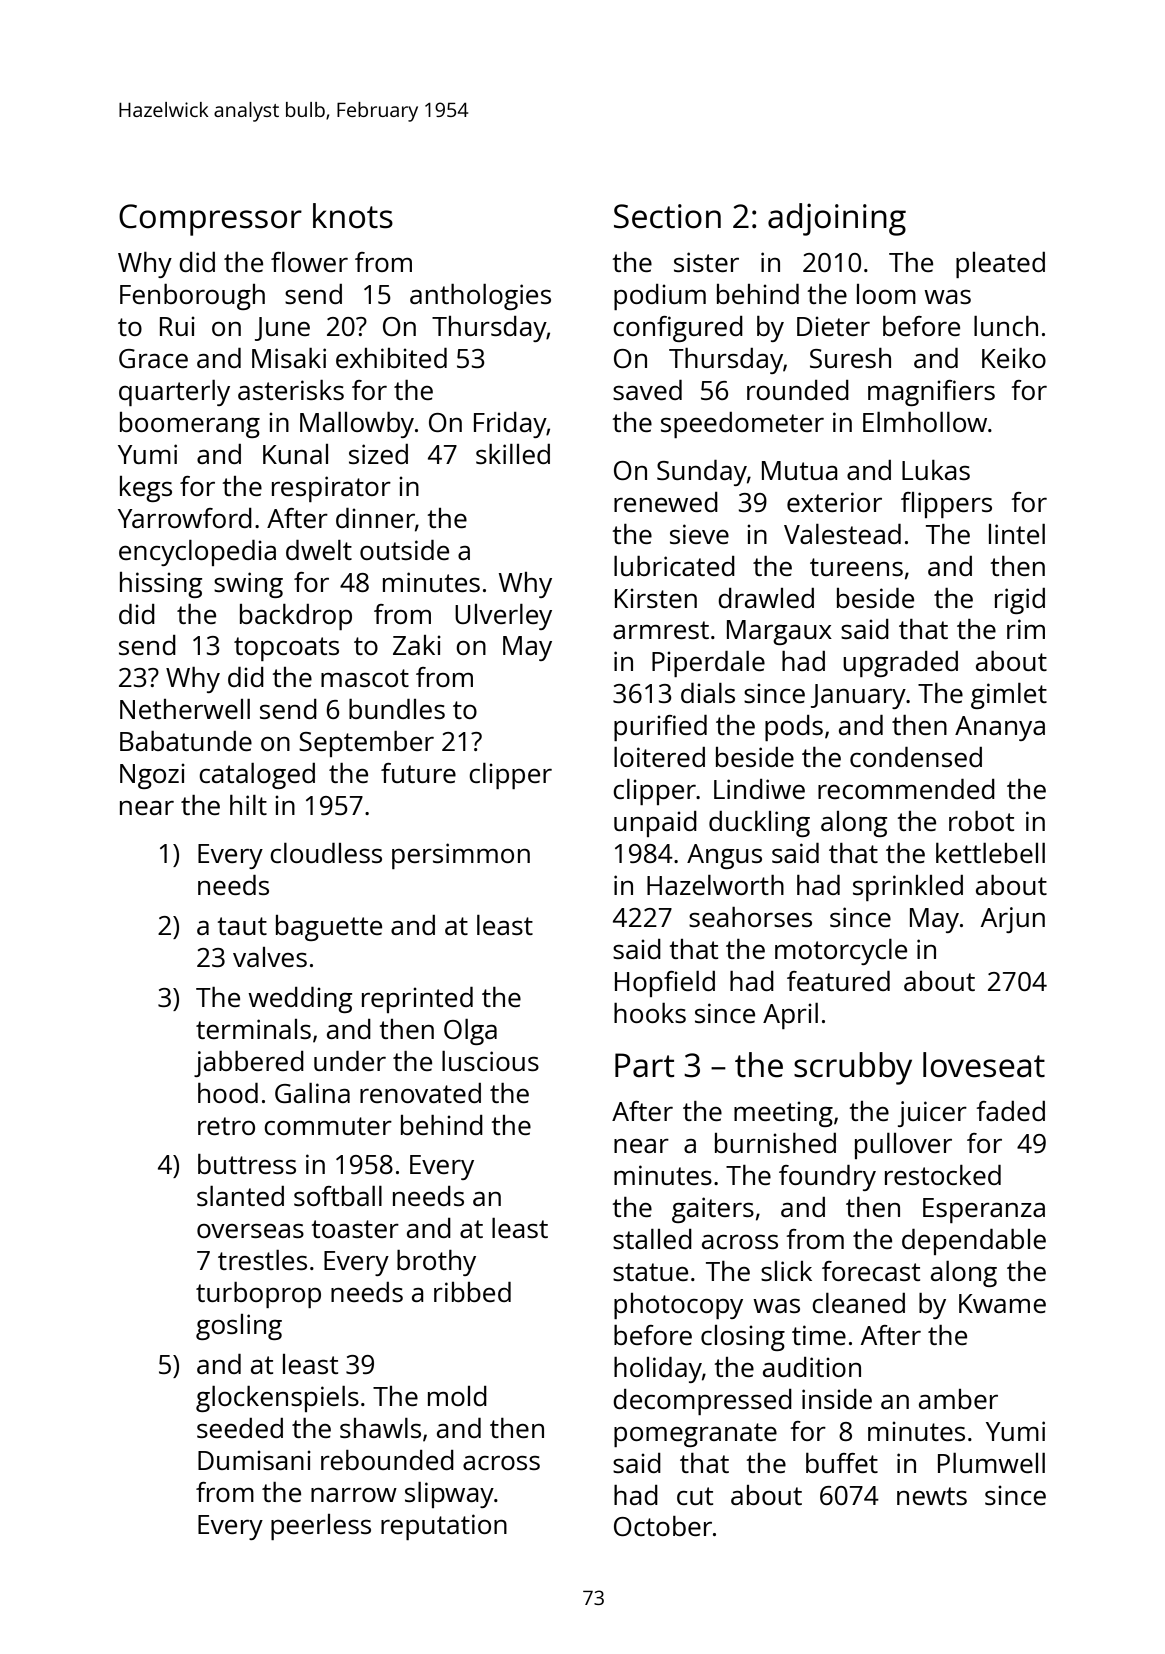  I want to click on holiday, so click(658, 1370).
